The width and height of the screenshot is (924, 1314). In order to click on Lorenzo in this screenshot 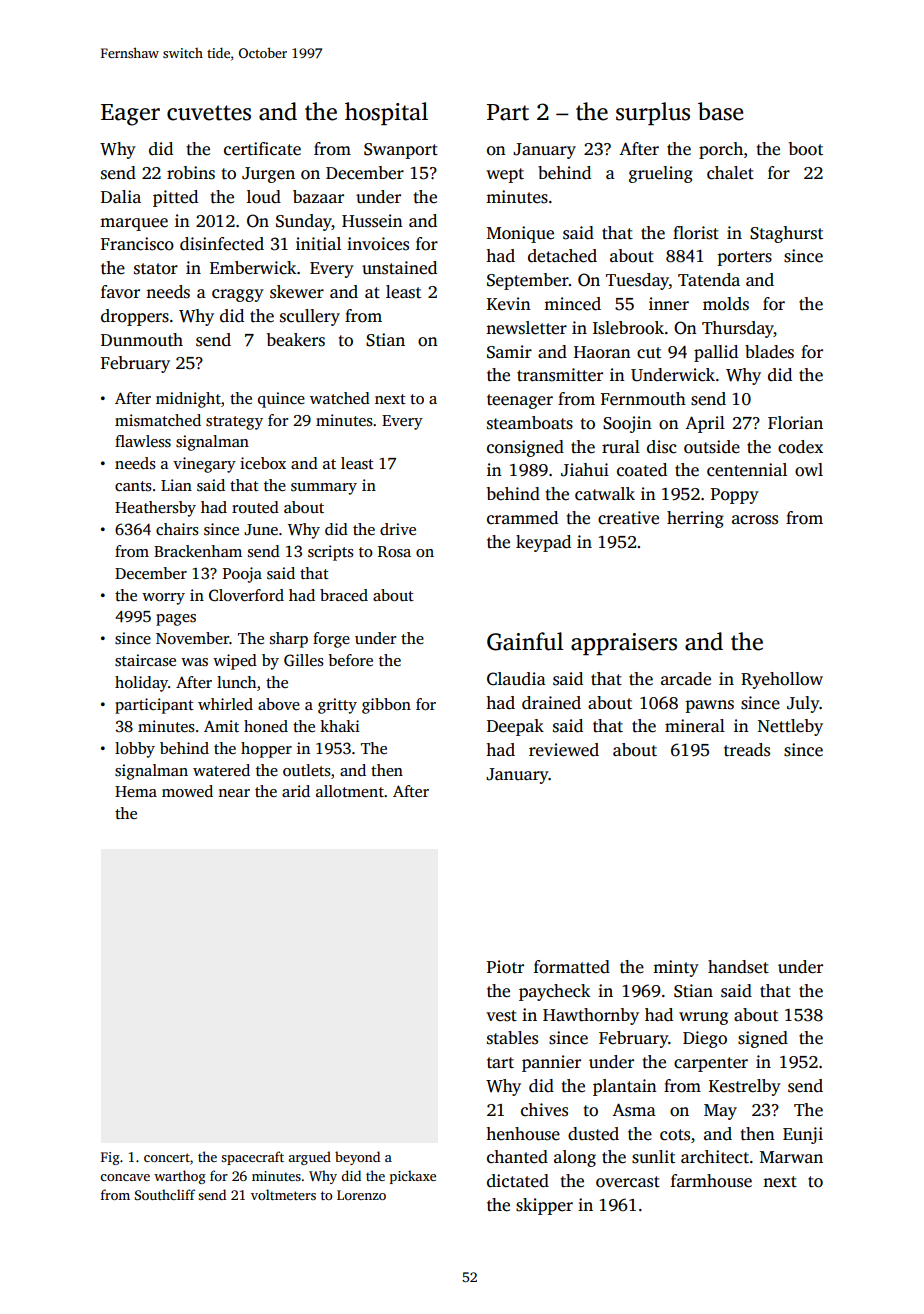, I will do `click(361, 1195)`.
